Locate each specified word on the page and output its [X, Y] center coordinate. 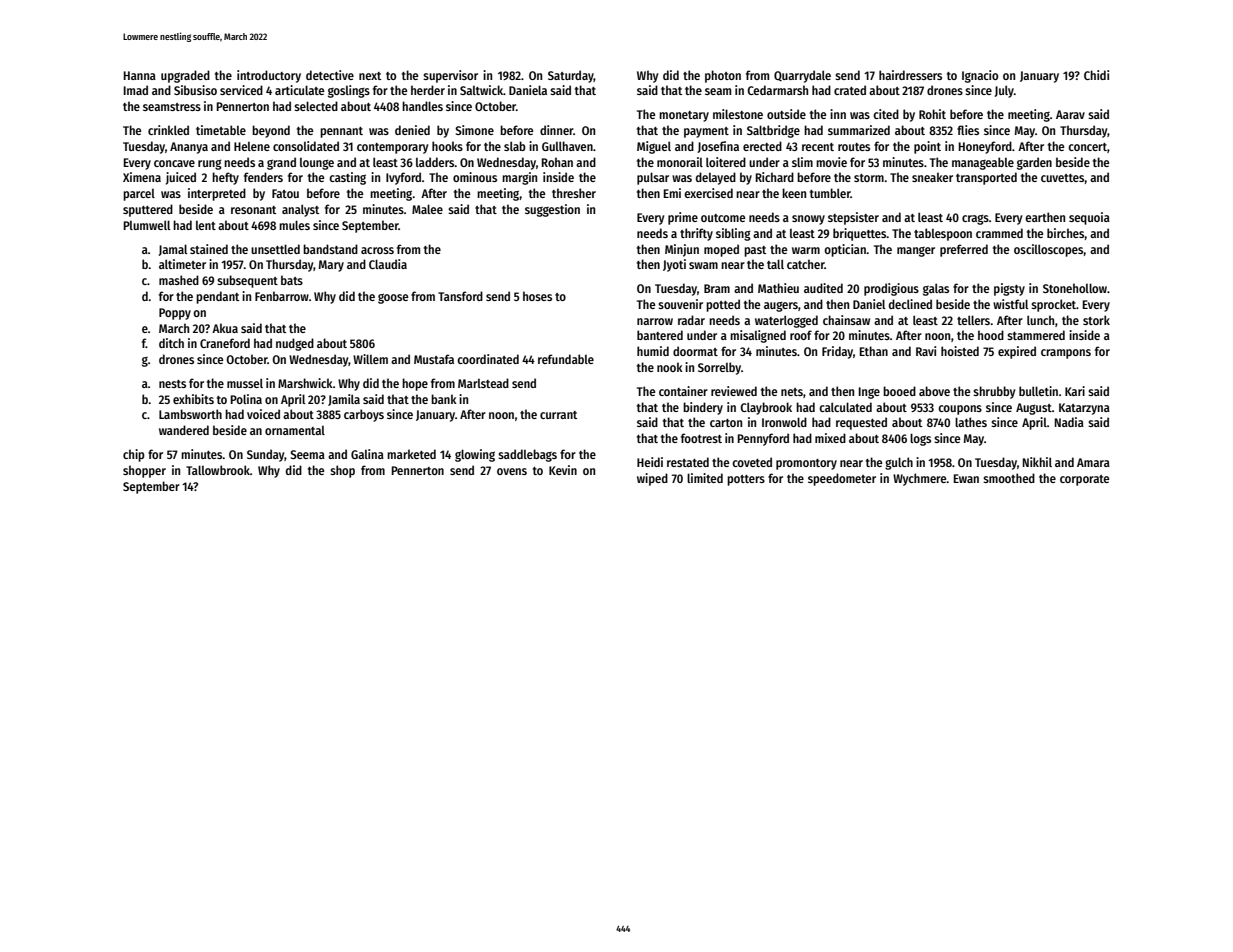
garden [1034, 163]
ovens [512, 471]
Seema [307, 454]
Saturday [571, 76]
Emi [672, 193]
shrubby [994, 392]
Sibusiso [195, 90]
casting [347, 178]
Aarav [1070, 114]
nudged [295, 344]
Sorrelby [719, 368]
